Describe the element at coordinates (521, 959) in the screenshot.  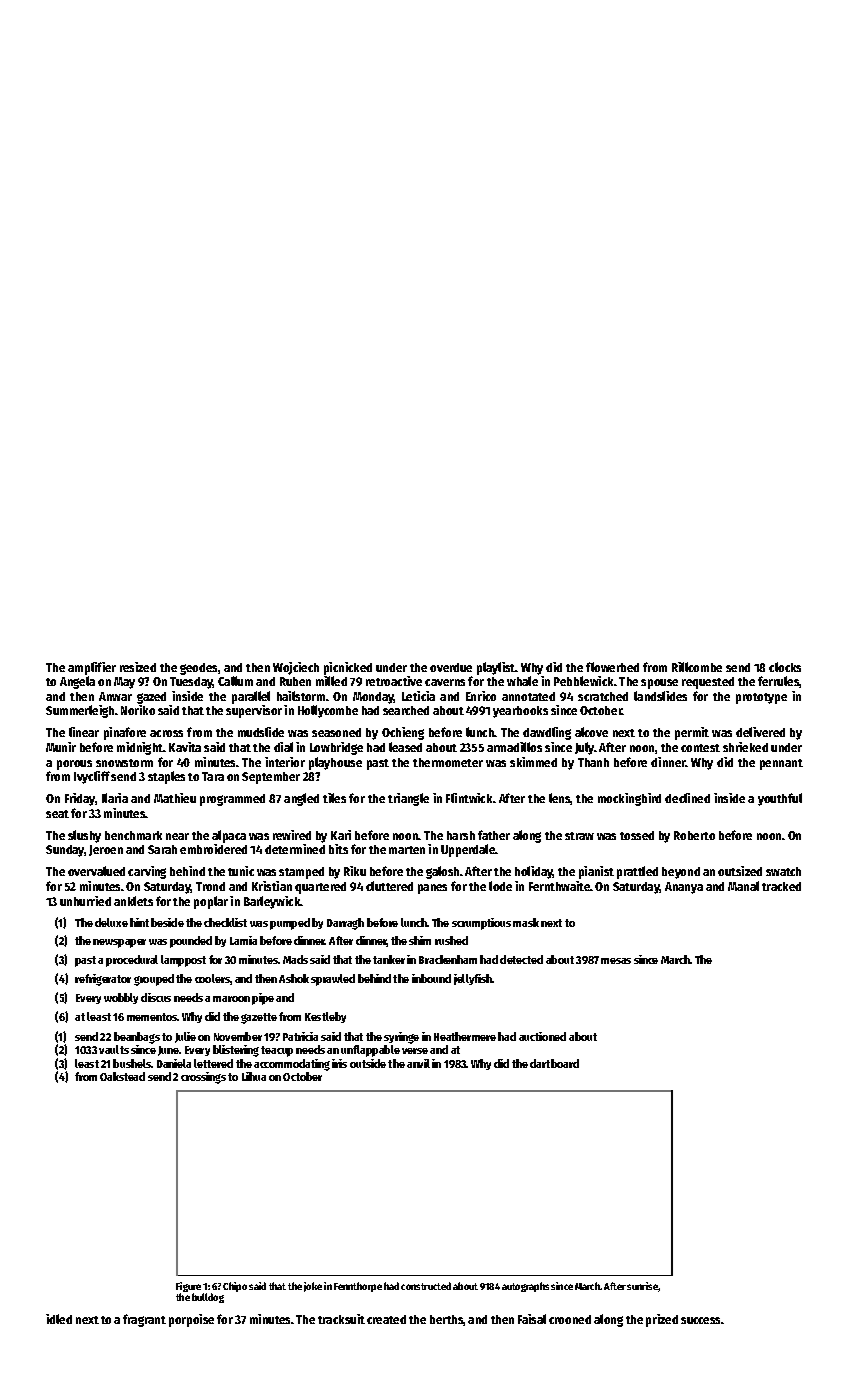
I see `detected` at that location.
